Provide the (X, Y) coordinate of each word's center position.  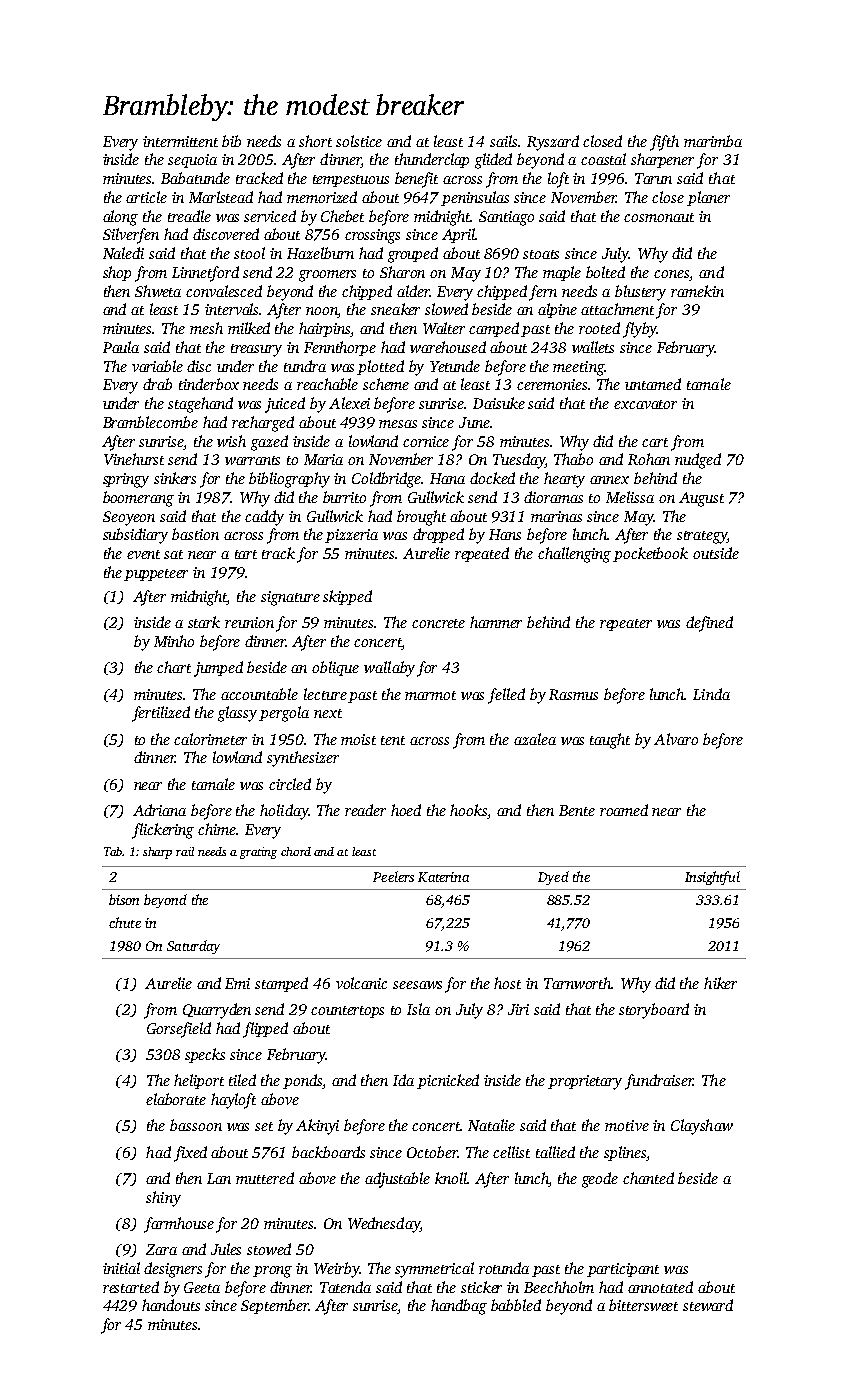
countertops (347, 1012)
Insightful (712, 878)
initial (121, 1268)
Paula (121, 347)
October (432, 1152)
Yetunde (455, 366)
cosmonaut (659, 217)
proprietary (585, 1082)
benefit (416, 180)
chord (296, 851)
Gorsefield (179, 1030)
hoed (406, 810)
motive (627, 1125)
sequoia (192, 161)
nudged (698, 461)
